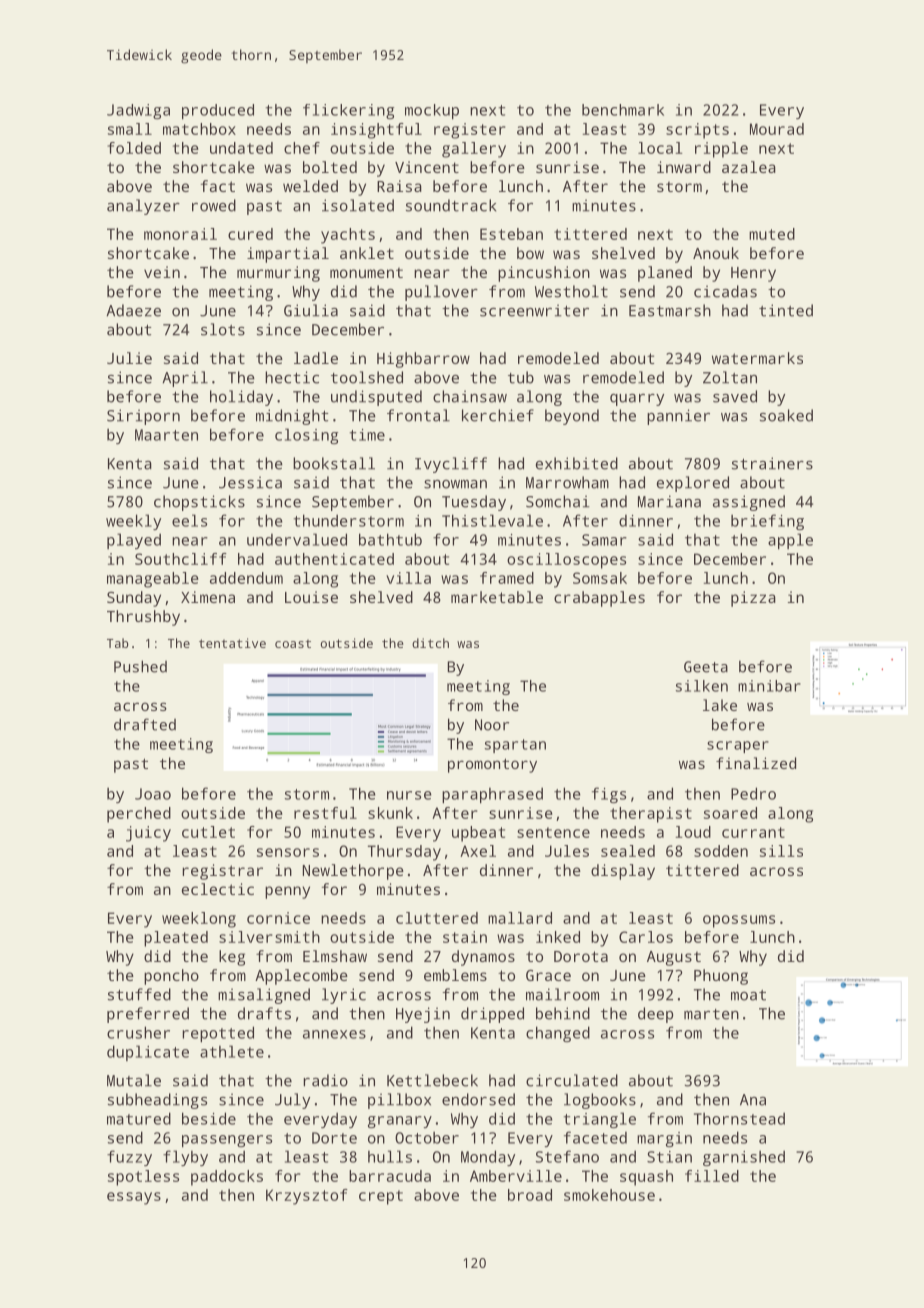 Image resolution: width=924 pixels, height=1308 pixels. What do you see at coordinates (753, 599) in the screenshot?
I see `pizza` at bounding box center [753, 599].
